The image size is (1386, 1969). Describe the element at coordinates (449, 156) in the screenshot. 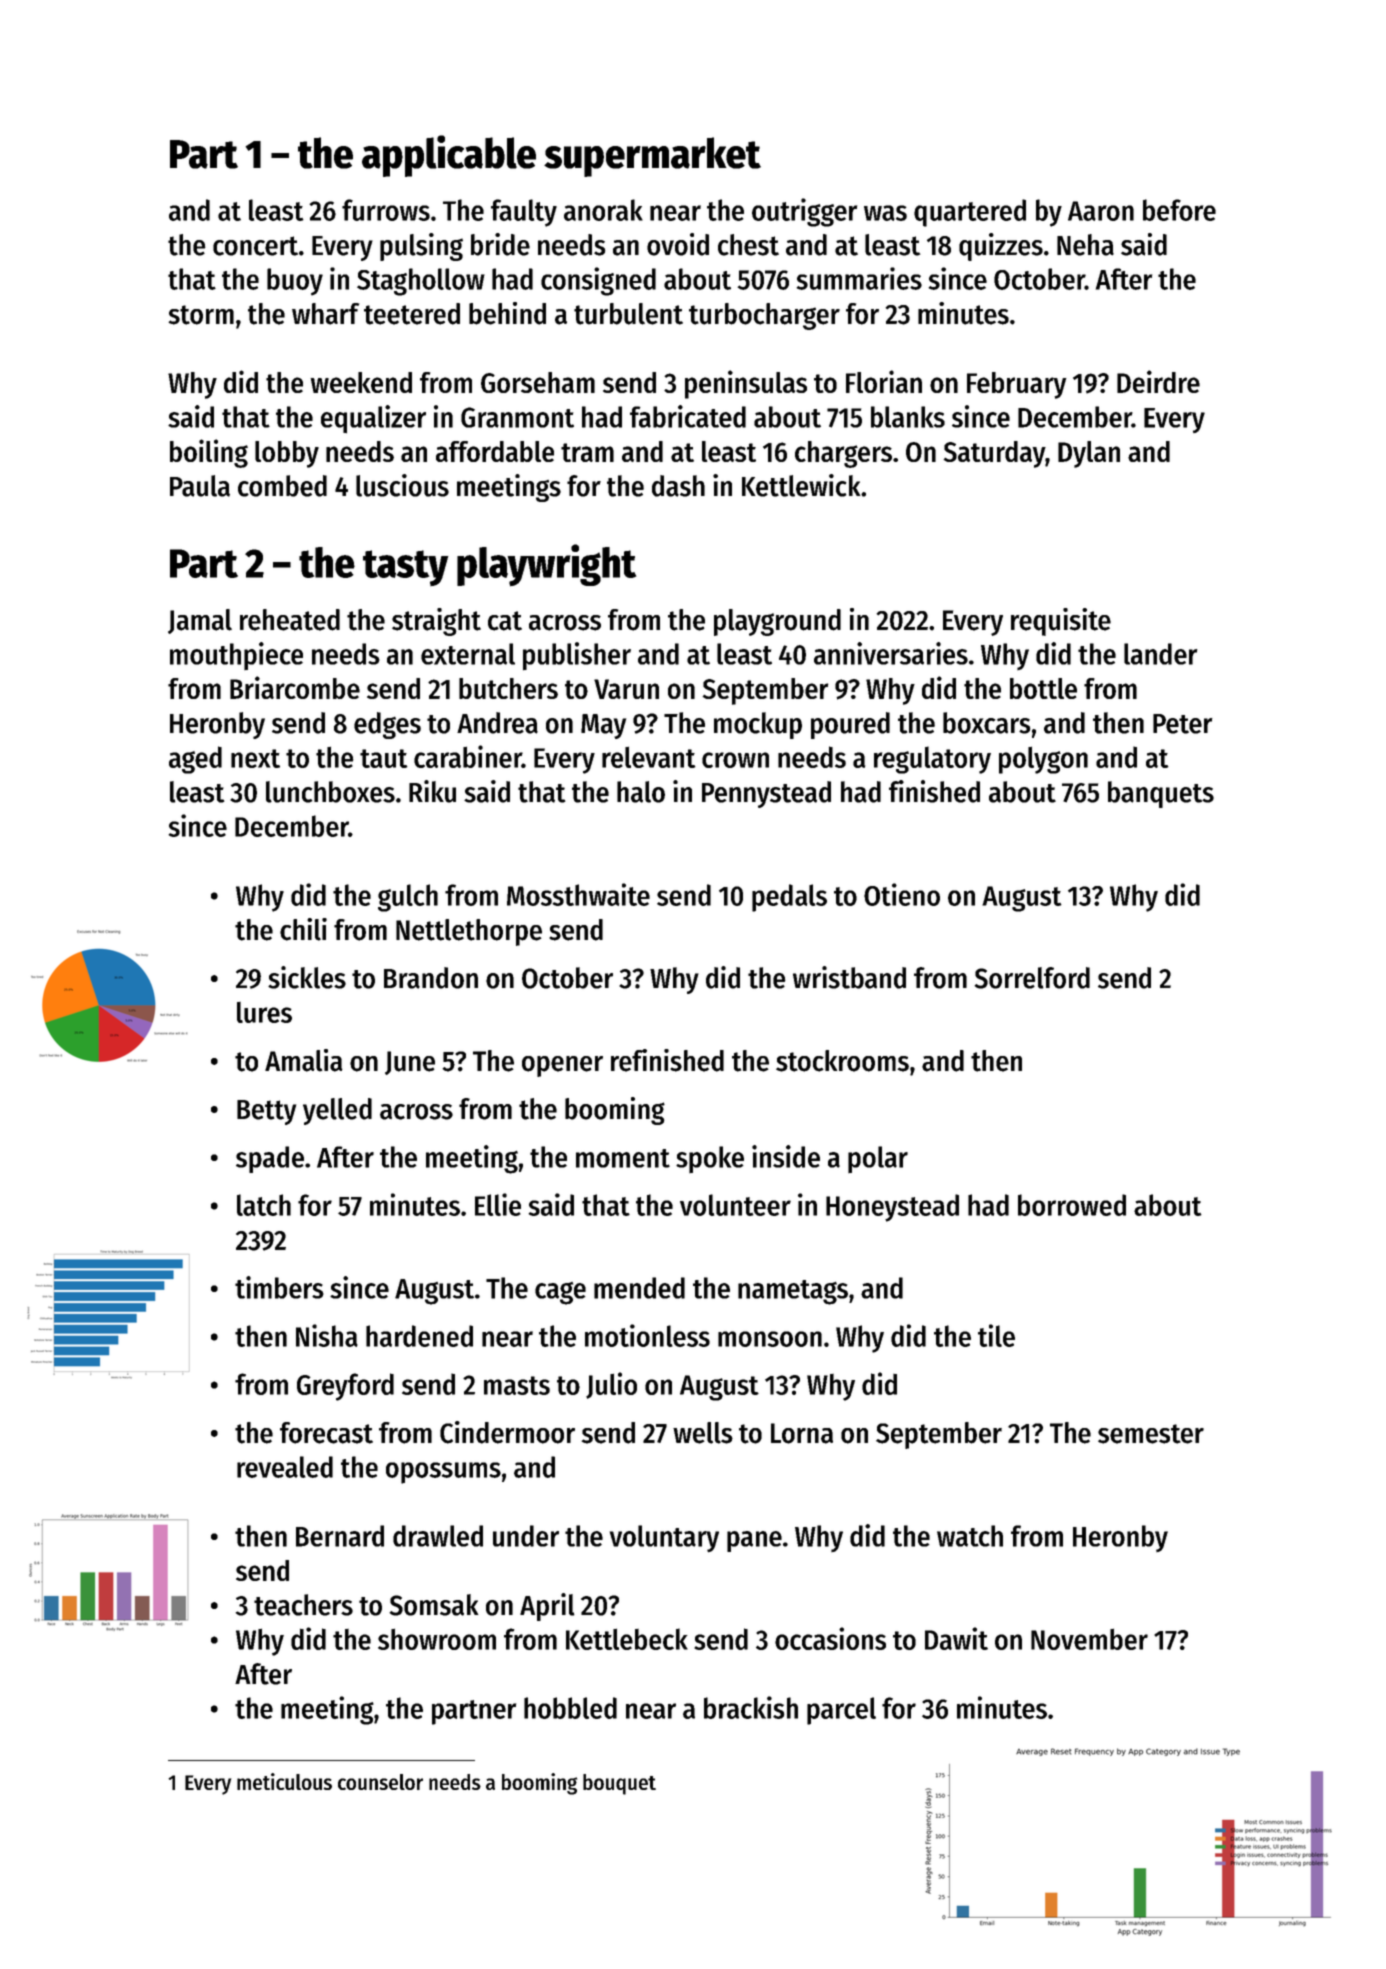

I see `applicable` at that location.
